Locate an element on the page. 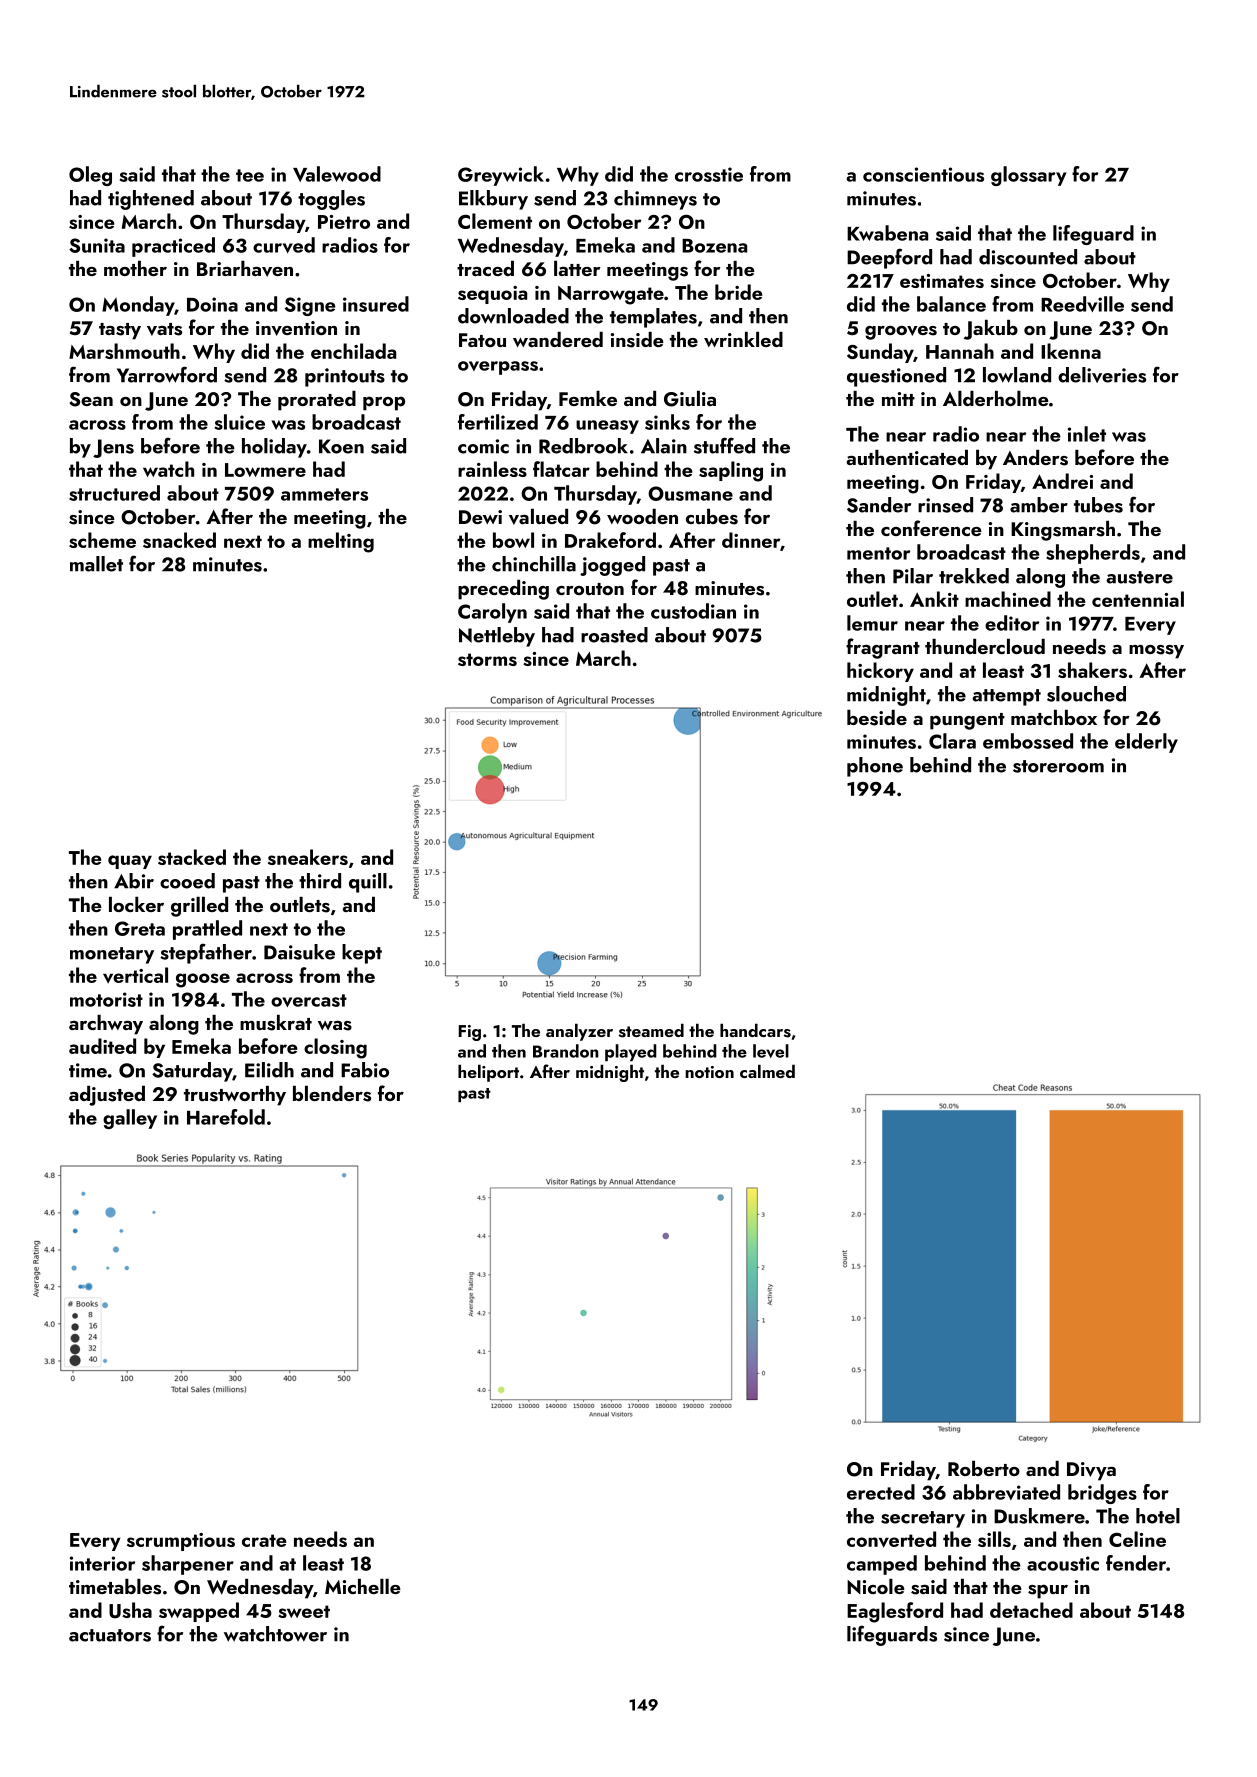 The height and width of the image is (1777, 1257). level is located at coordinates (771, 1051).
